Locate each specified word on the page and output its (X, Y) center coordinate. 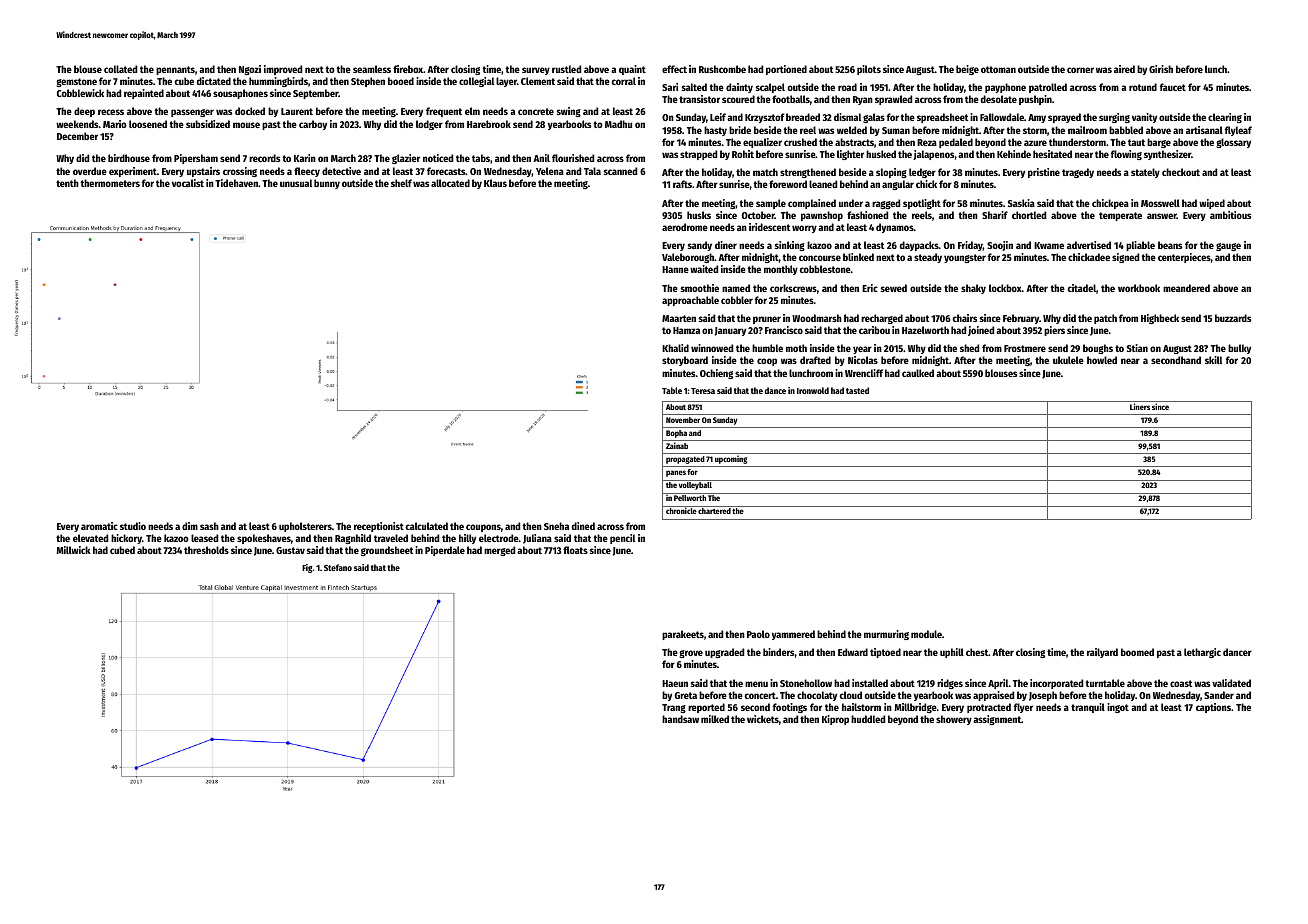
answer (1162, 216)
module (926, 634)
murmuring (886, 635)
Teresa (703, 391)
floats (575, 550)
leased (204, 538)
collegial (476, 82)
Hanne (675, 269)
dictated (214, 81)
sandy (700, 246)
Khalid (675, 348)
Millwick (73, 550)
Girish (1161, 69)
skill (1213, 360)
